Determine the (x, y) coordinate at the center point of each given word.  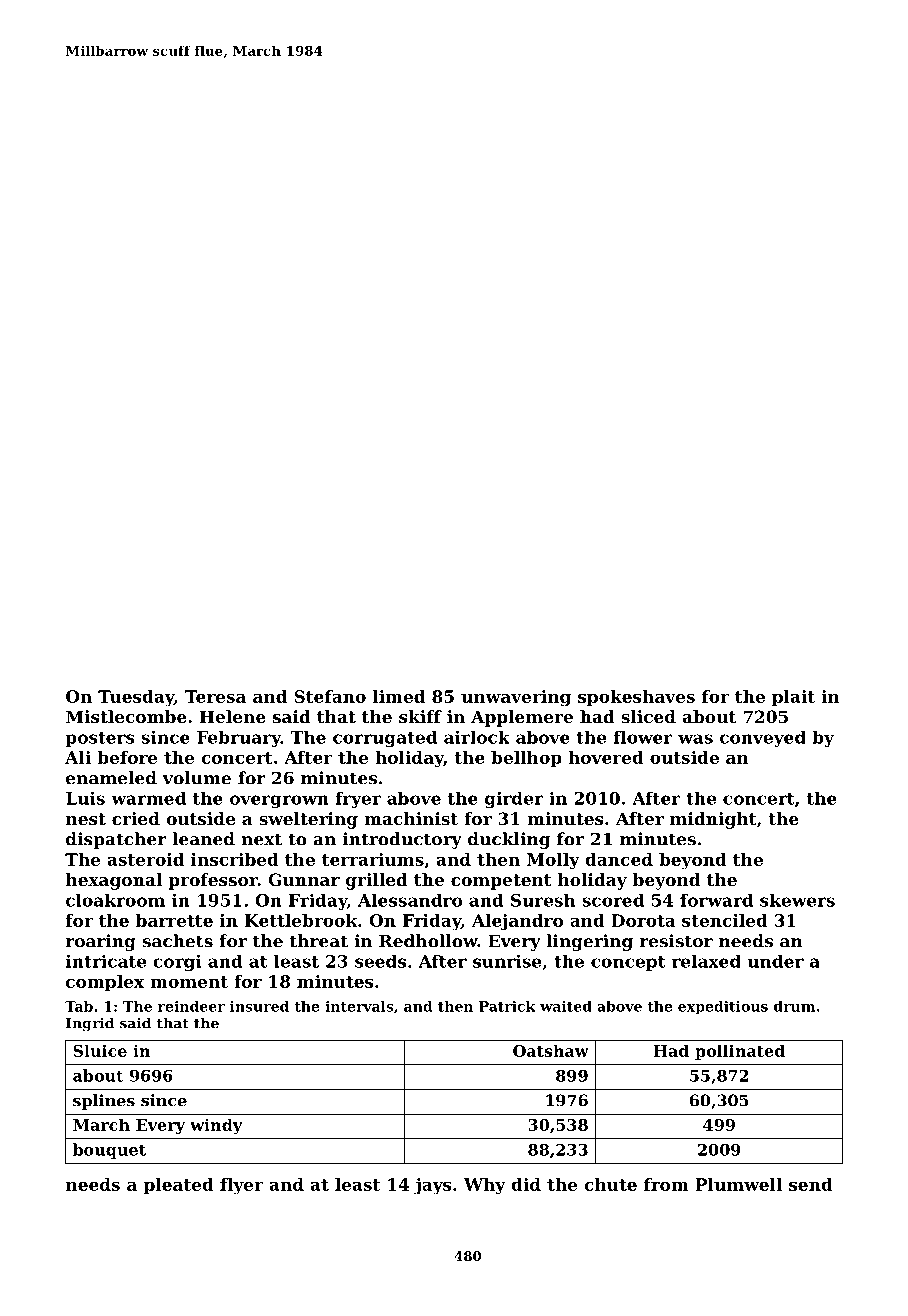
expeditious (723, 1007)
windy (216, 1126)
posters (100, 739)
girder (514, 800)
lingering (589, 942)
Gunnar (304, 879)
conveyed (763, 738)
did (526, 1184)
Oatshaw (551, 1050)
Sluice (100, 1050)
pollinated (740, 1052)
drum (794, 1006)
